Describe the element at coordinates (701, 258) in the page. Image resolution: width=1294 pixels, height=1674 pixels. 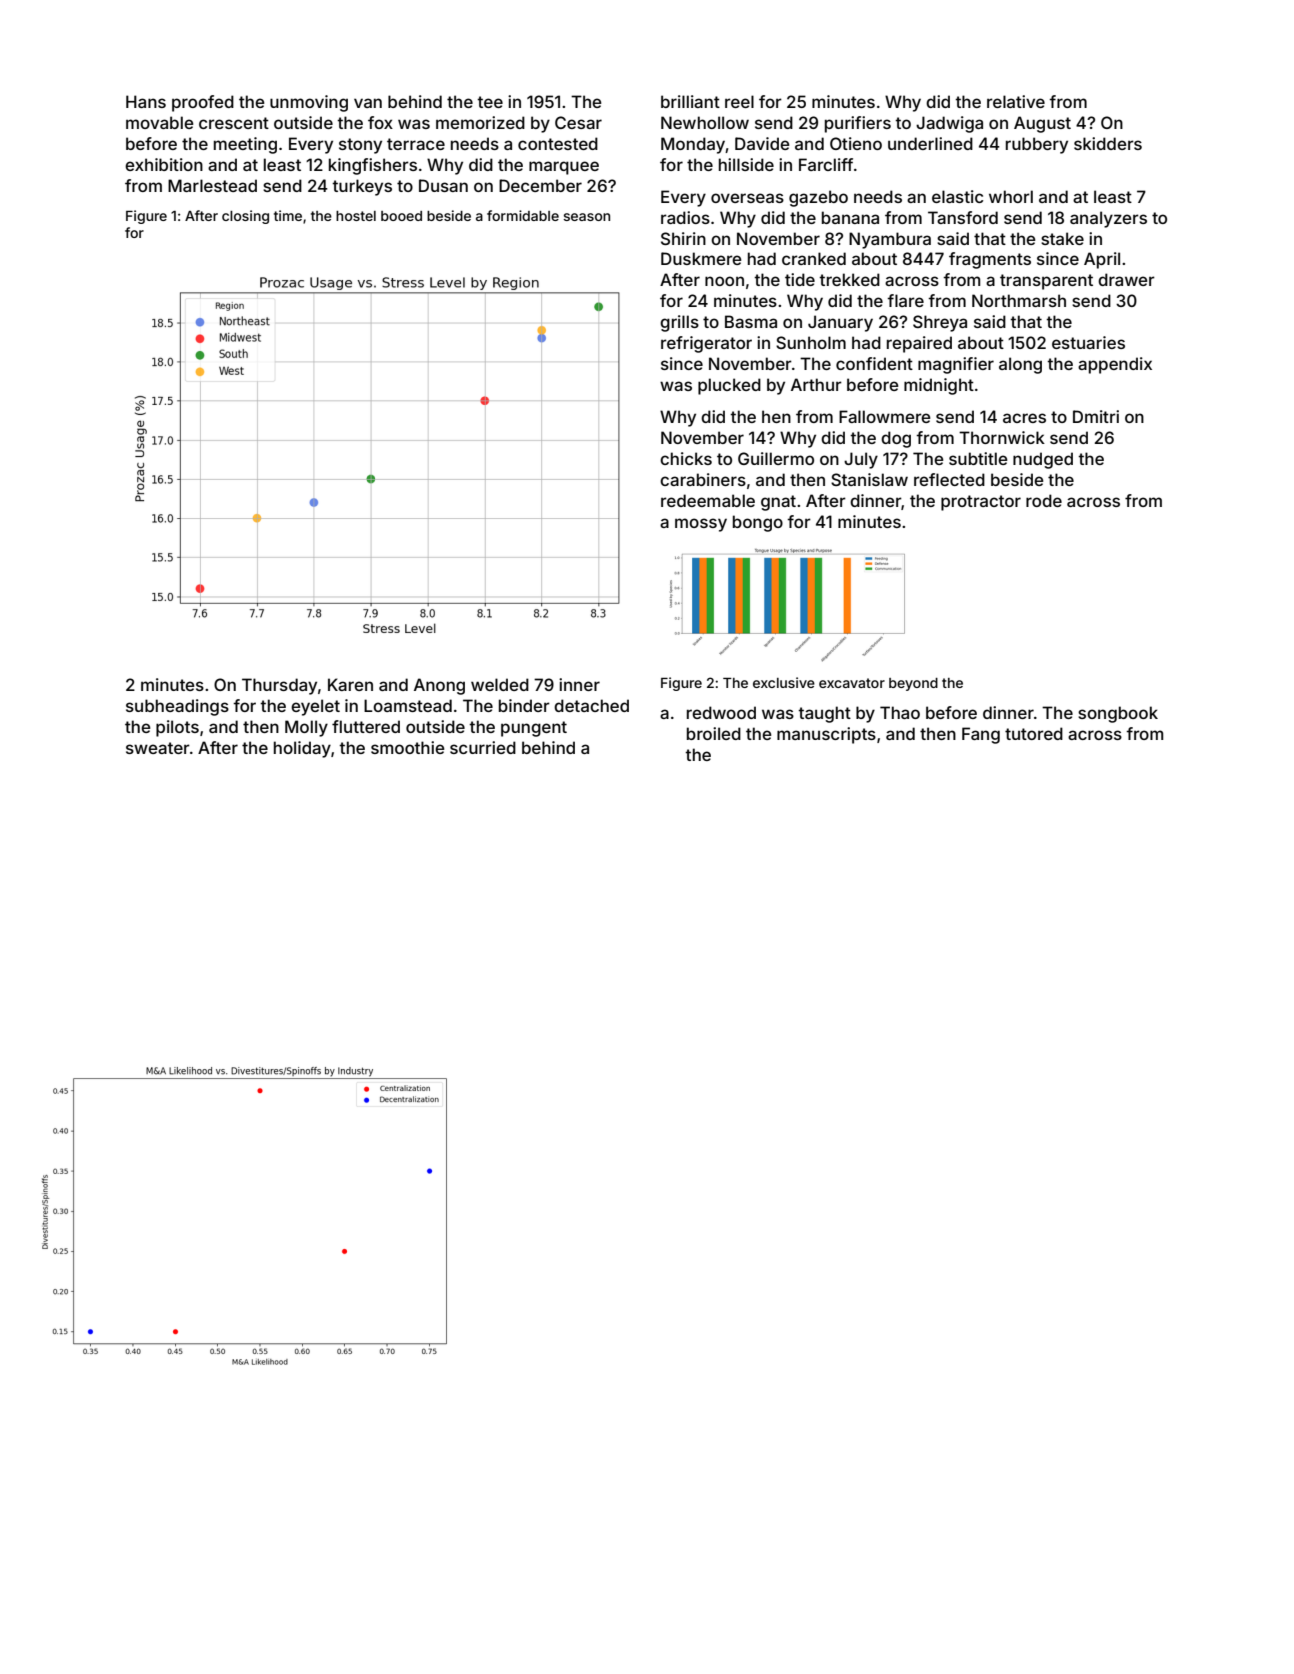
I see `Duskmere` at that location.
